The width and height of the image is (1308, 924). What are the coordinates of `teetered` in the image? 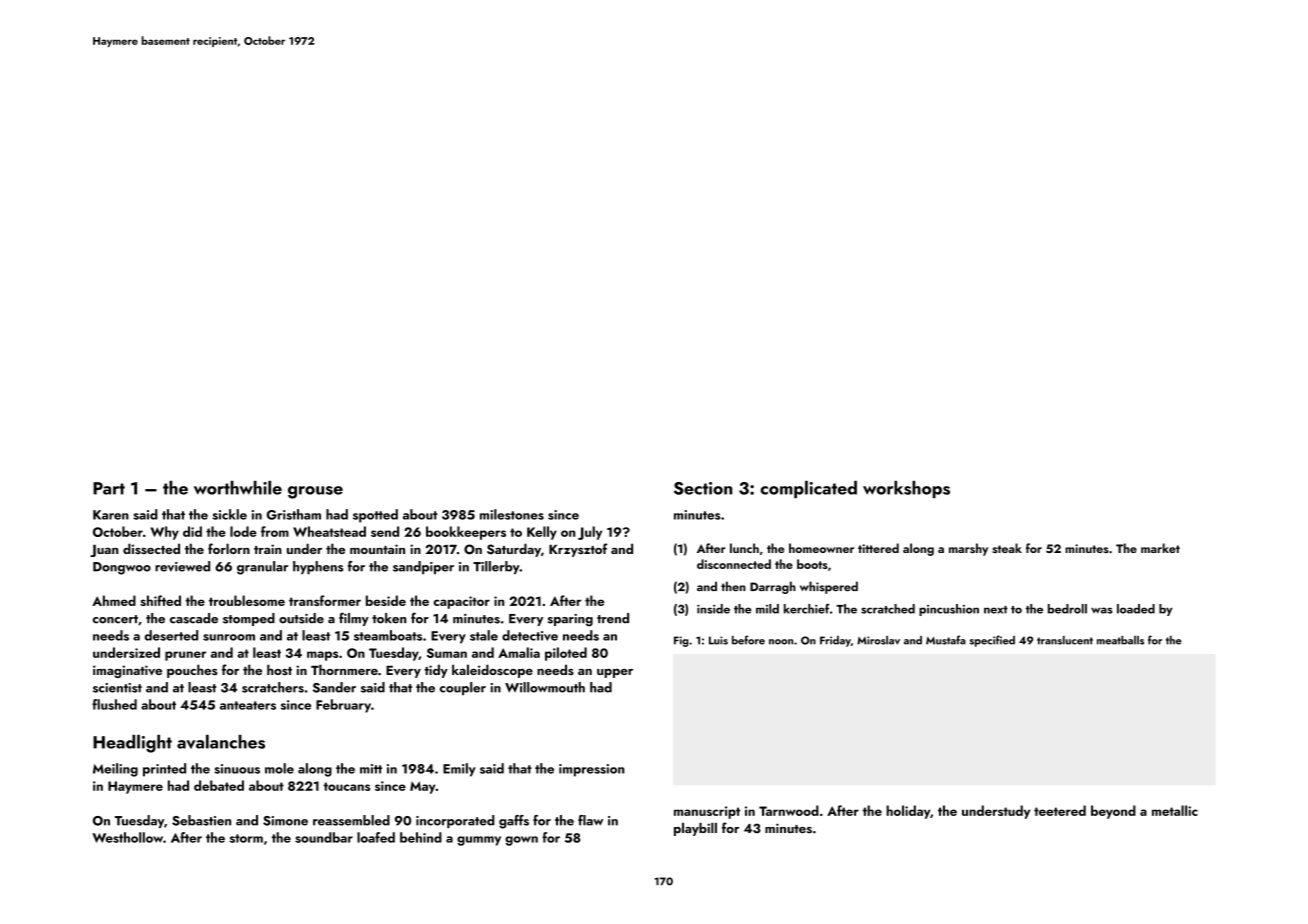 It's located at (1060, 810).
